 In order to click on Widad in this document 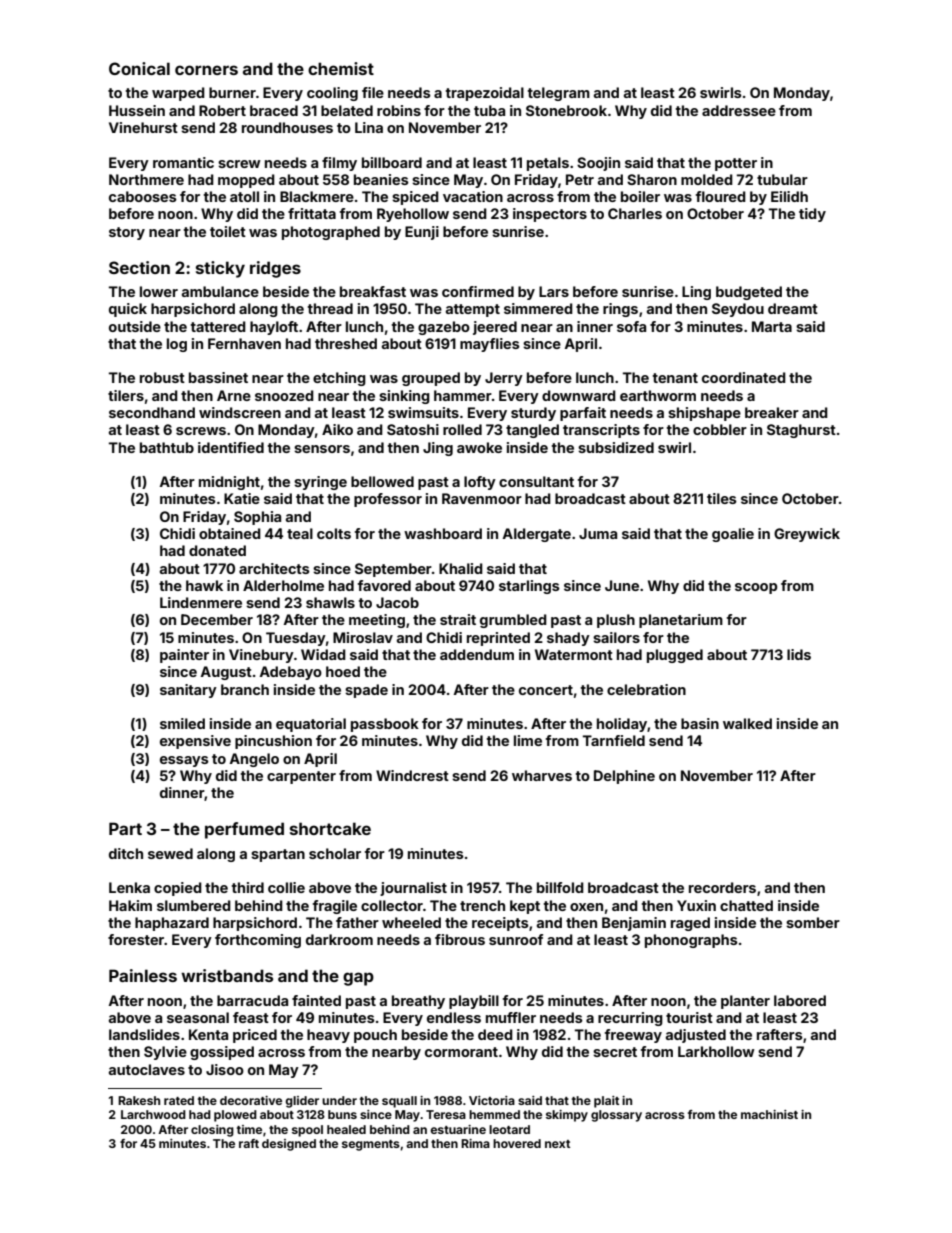, I will do `click(323, 654)`.
